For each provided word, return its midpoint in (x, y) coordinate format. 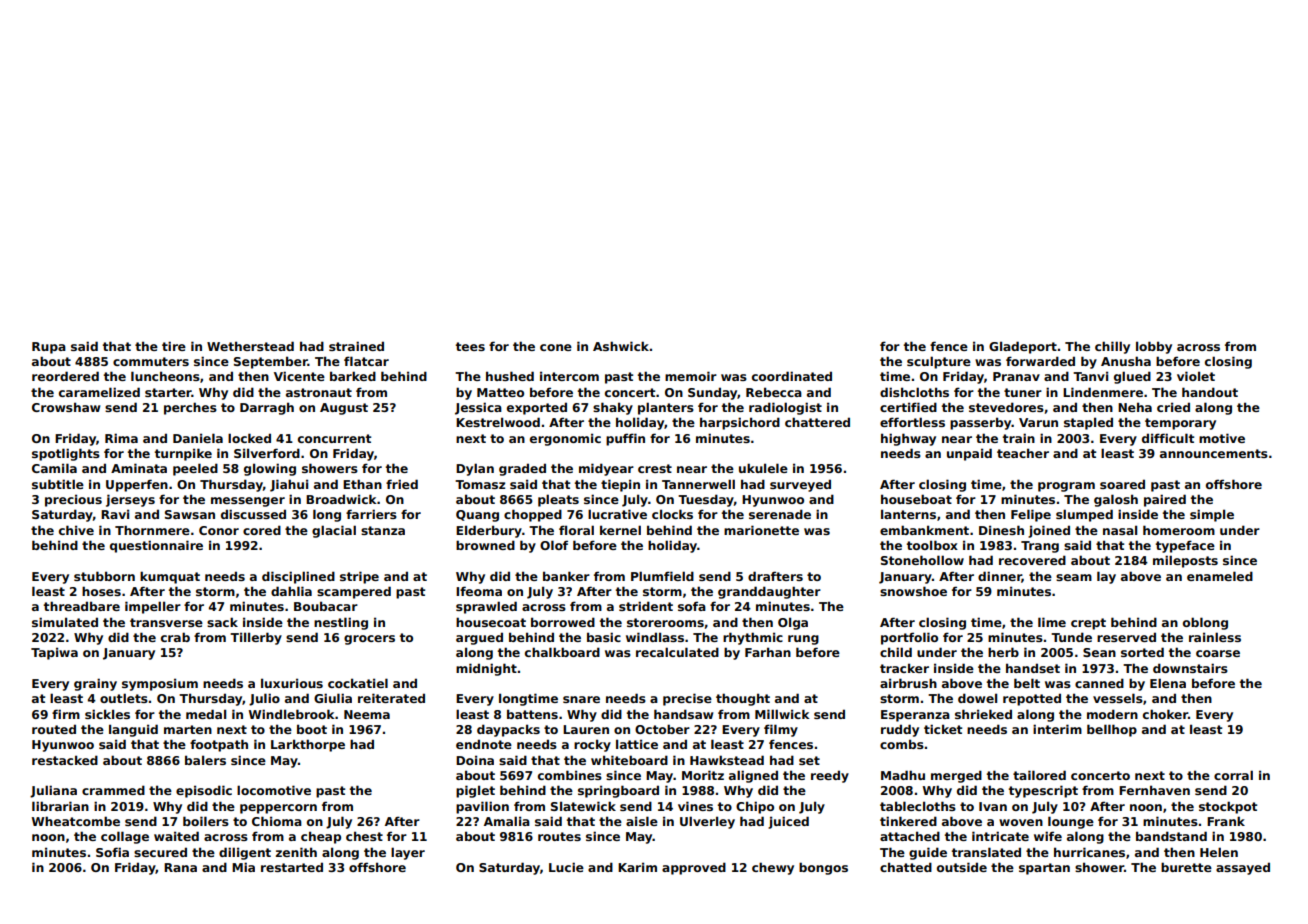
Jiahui (289, 485)
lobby (1154, 347)
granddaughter (769, 592)
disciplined (298, 577)
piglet (475, 791)
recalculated (677, 652)
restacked (65, 760)
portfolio (909, 638)
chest (364, 836)
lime (1052, 622)
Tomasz (480, 484)
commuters (151, 361)
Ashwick (621, 346)
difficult (1168, 438)
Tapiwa (54, 653)
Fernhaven (1154, 790)
